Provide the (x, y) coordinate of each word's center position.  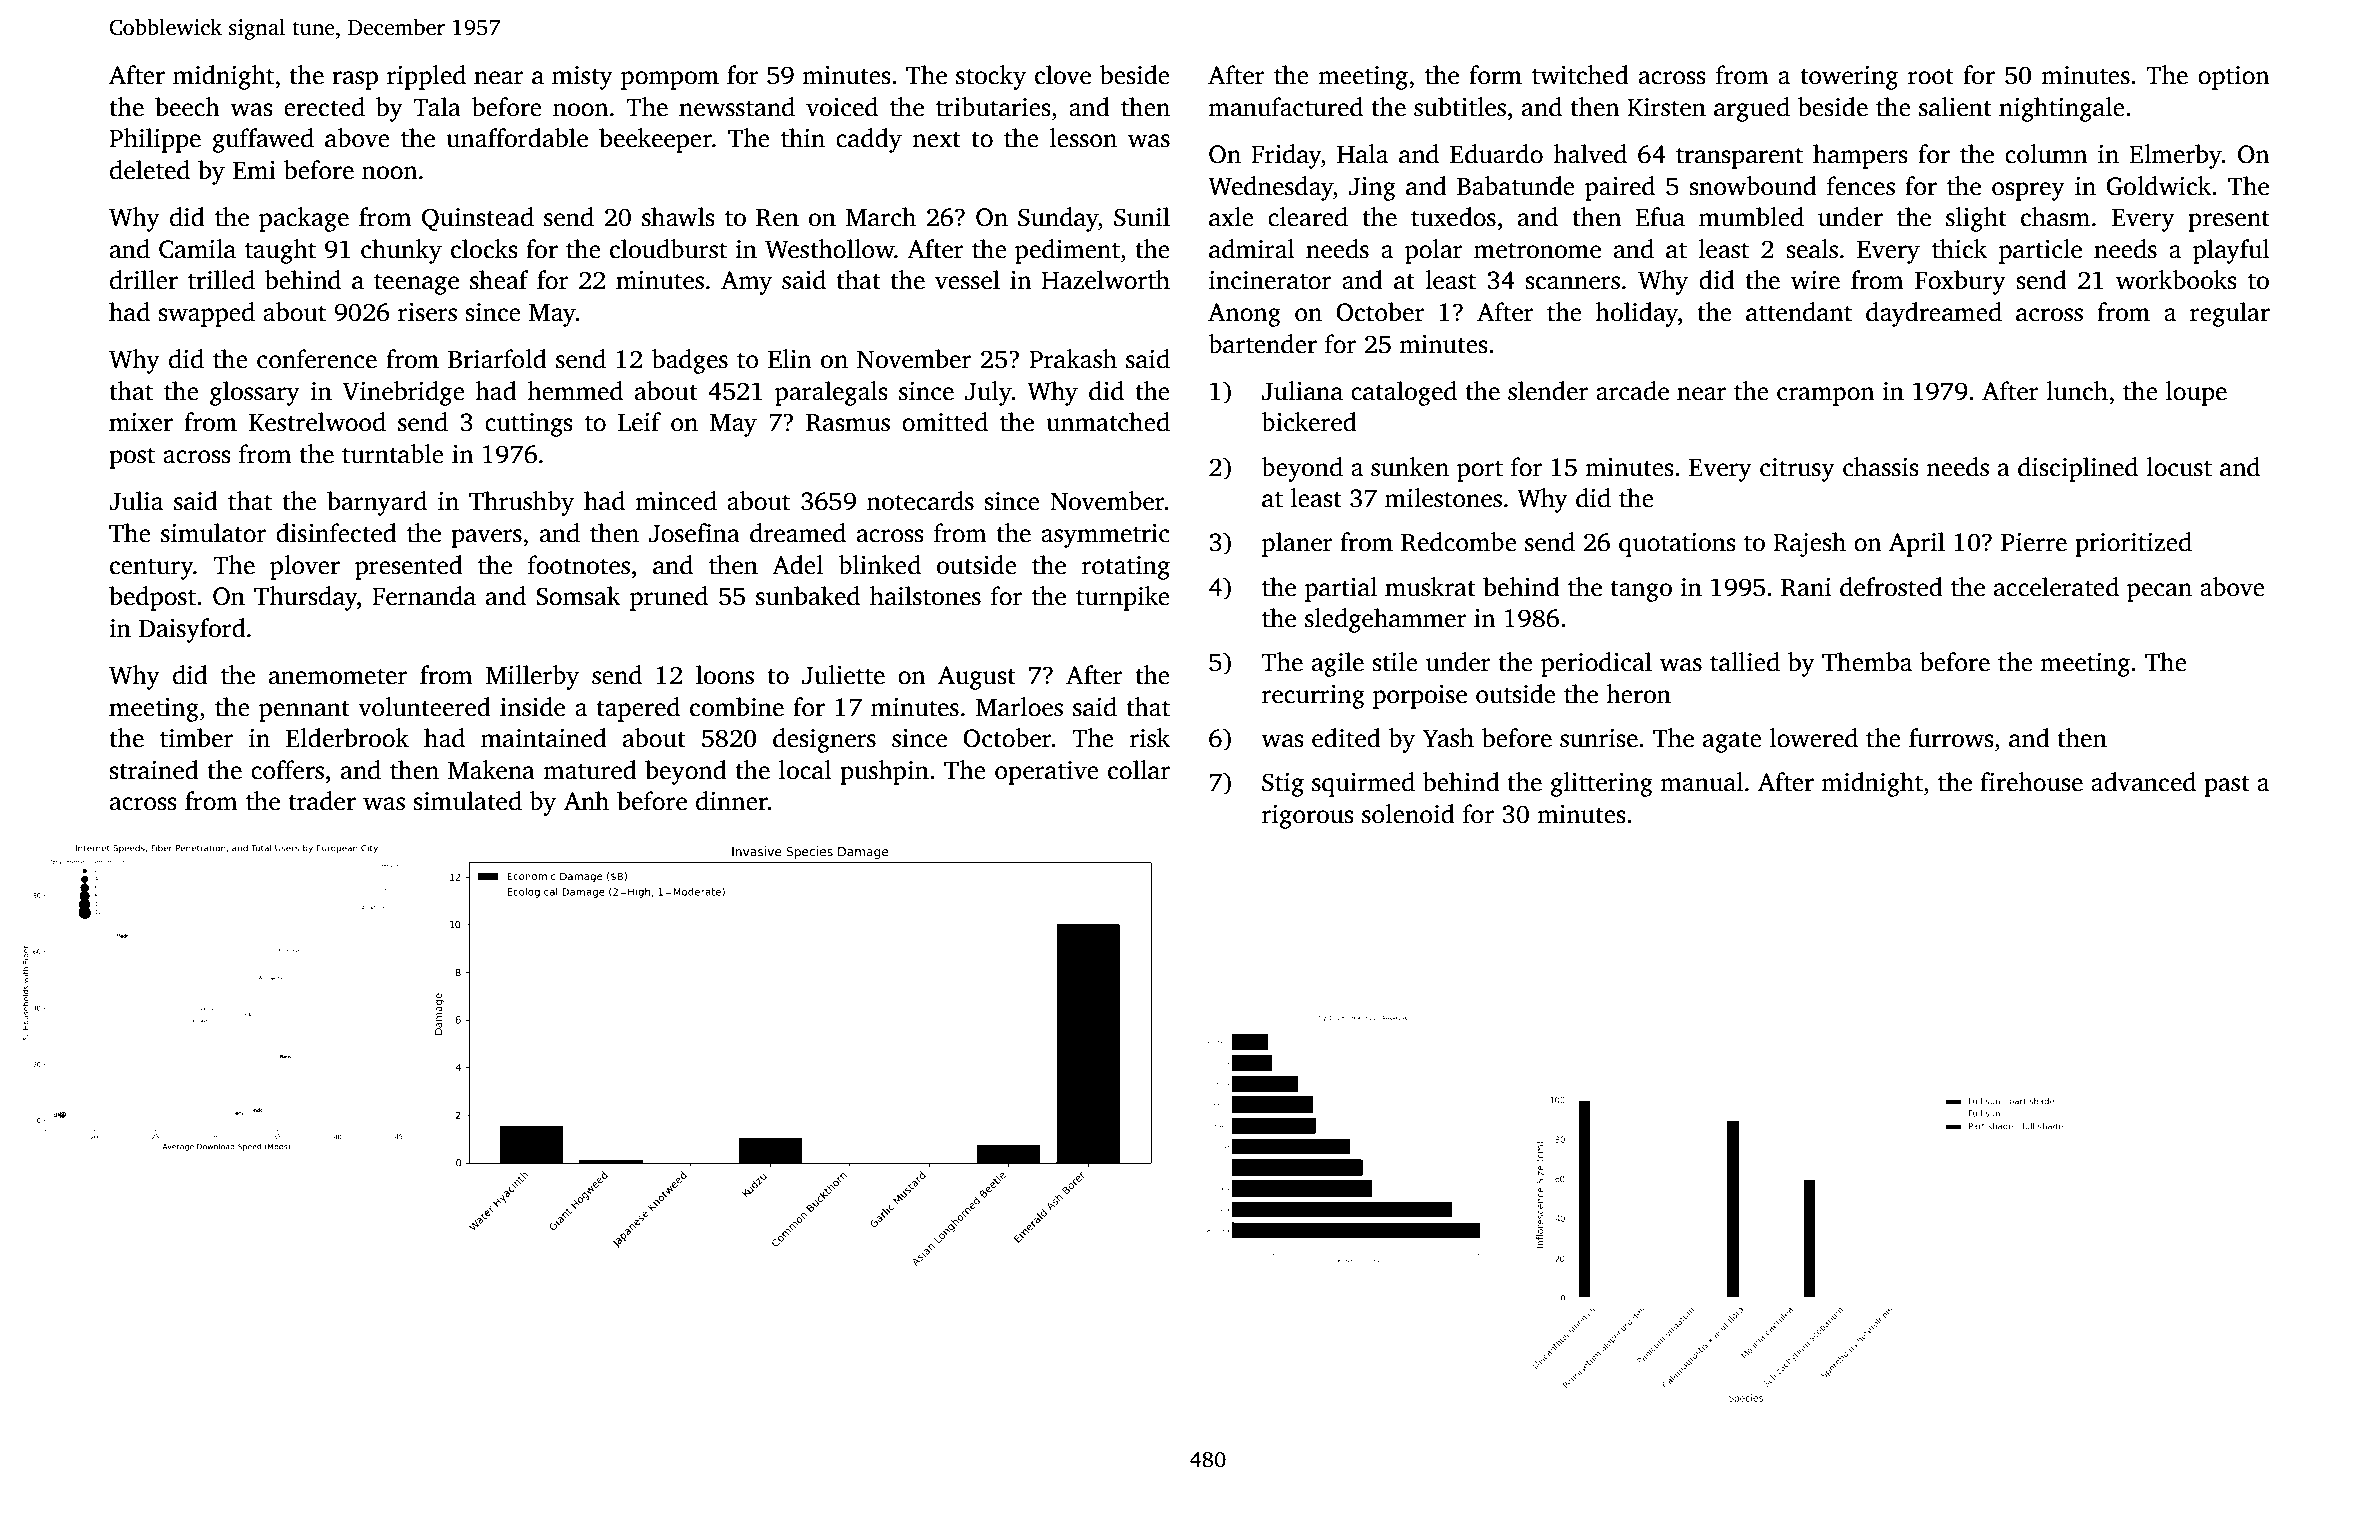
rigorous (1308, 817)
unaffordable (517, 138)
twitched (1580, 75)
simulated (468, 801)
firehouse (2031, 782)
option (2233, 78)
